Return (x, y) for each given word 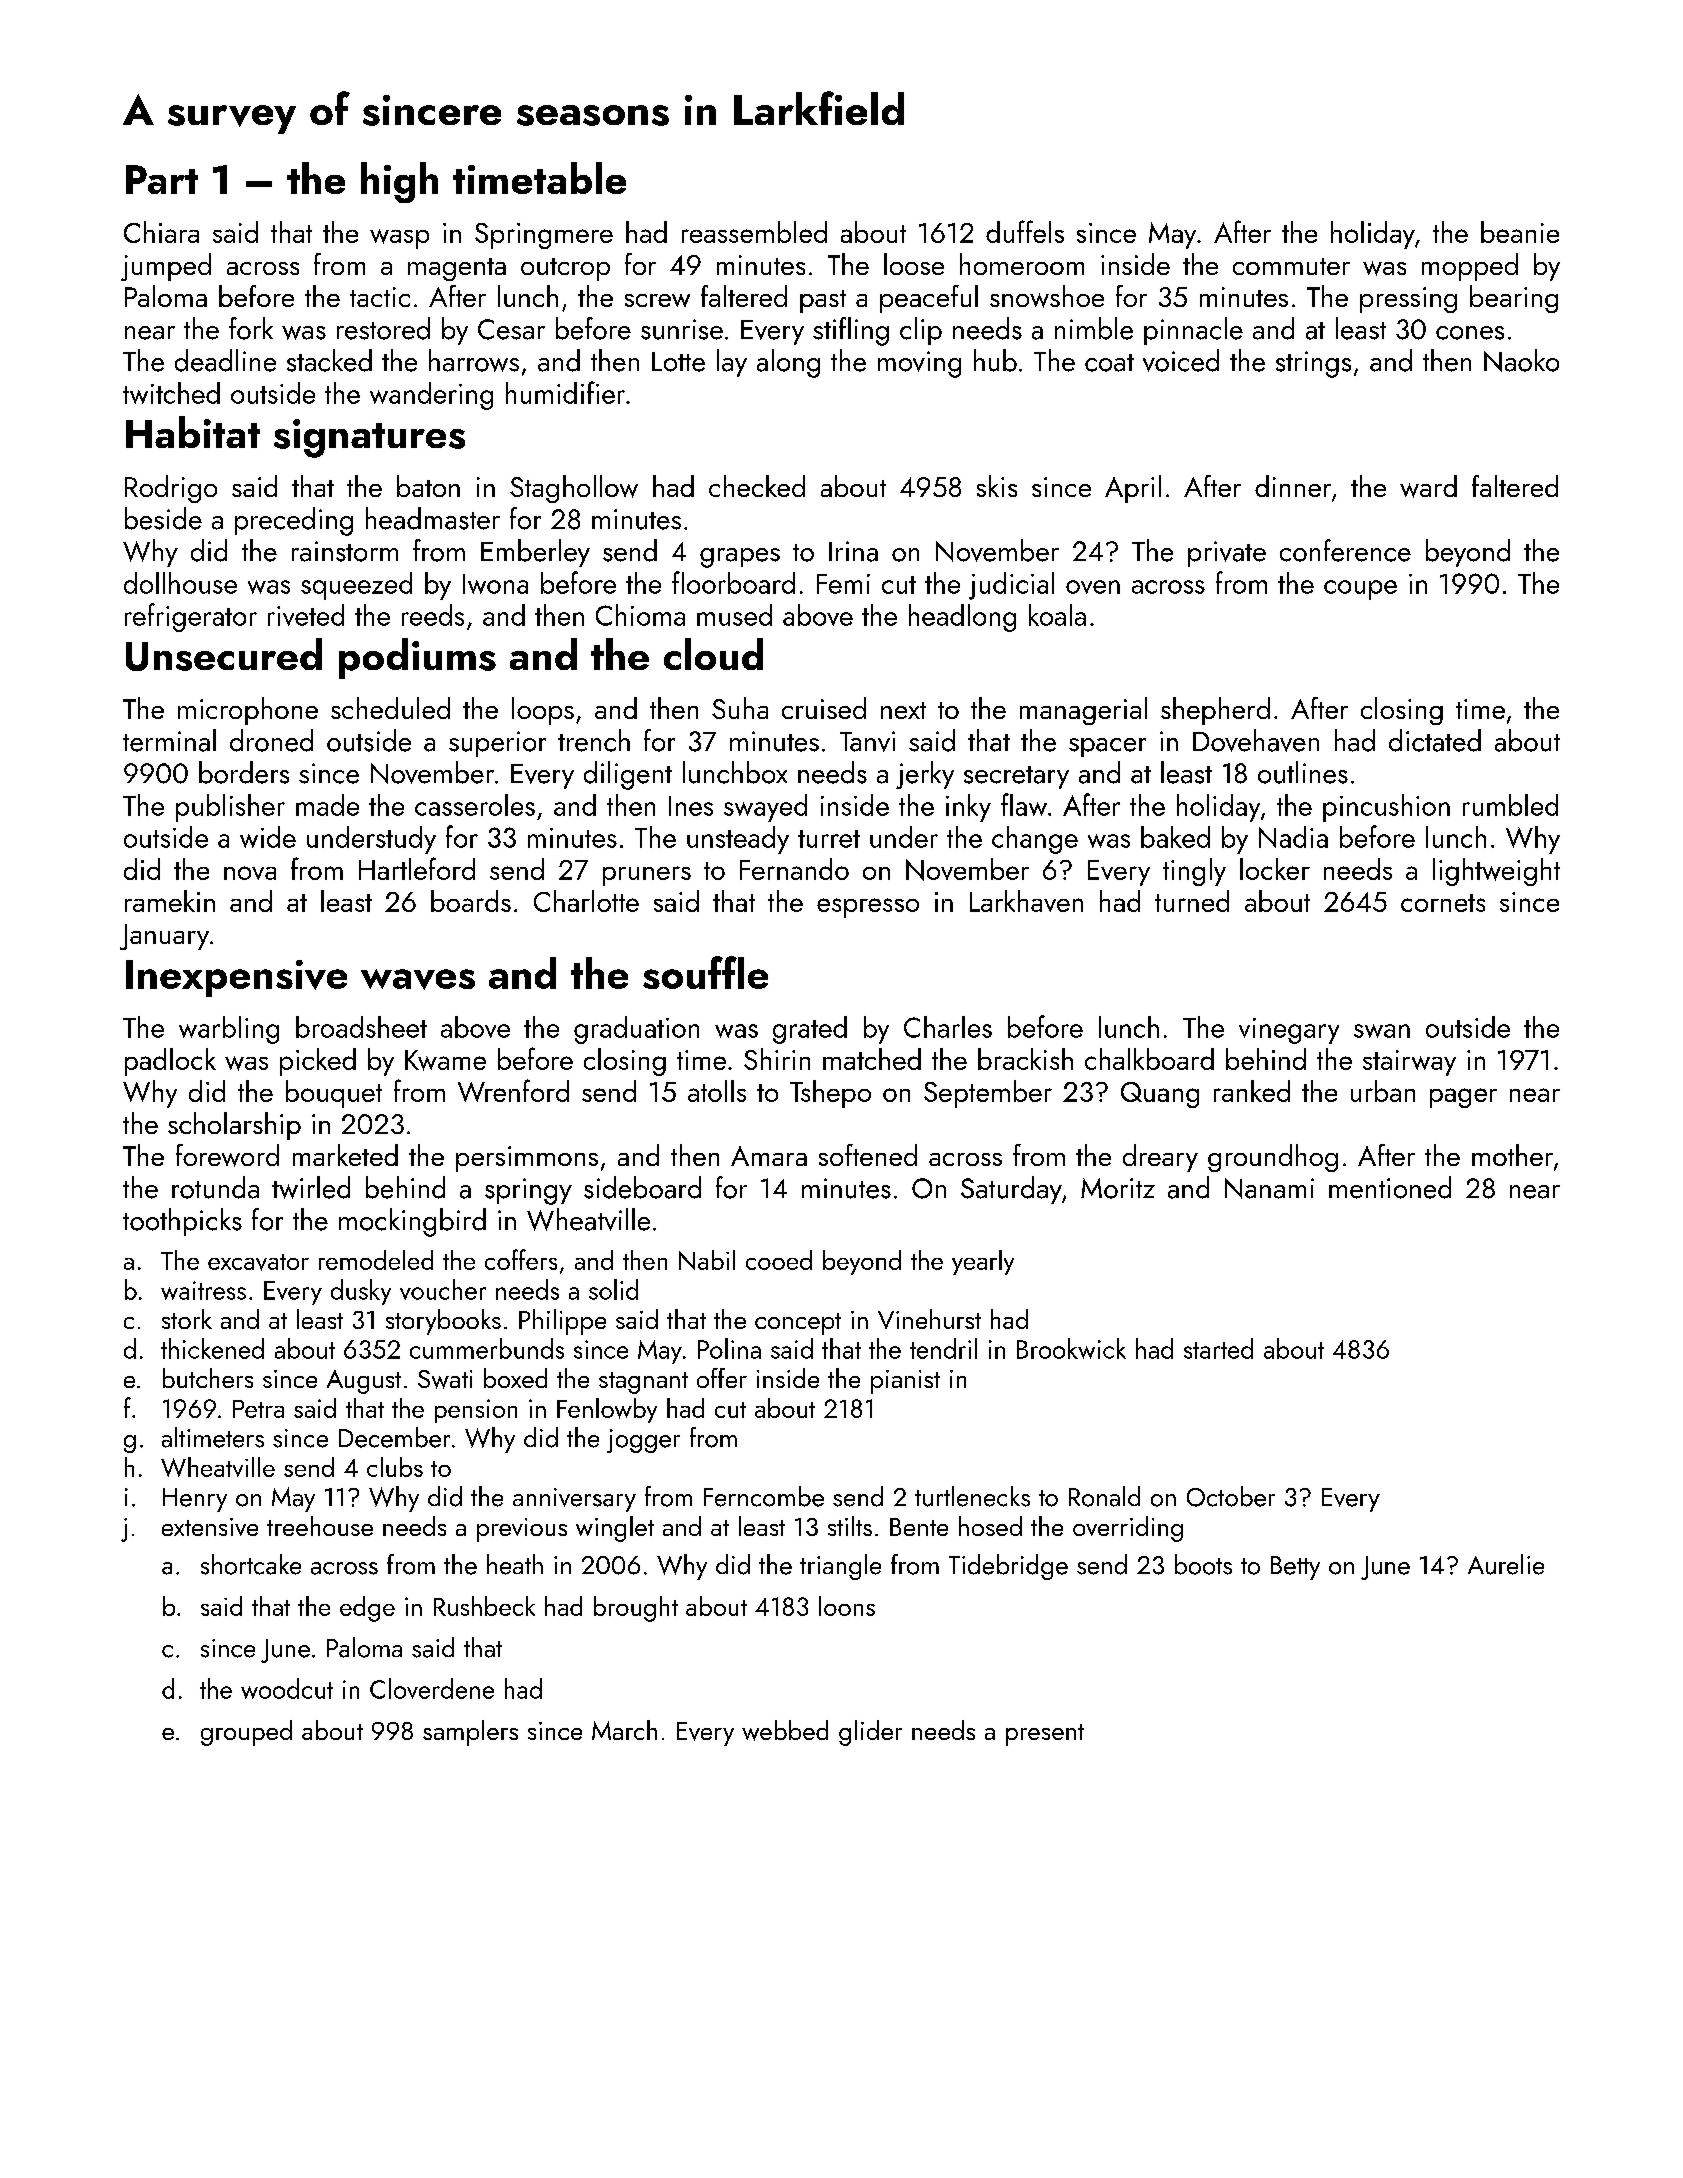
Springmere (544, 236)
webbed (785, 1730)
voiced (1181, 360)
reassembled (754, 232)
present (1045, 1735)
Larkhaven (1026, 901)
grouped (246, 1733)
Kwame (445, 1060)
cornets (1443, 903)
